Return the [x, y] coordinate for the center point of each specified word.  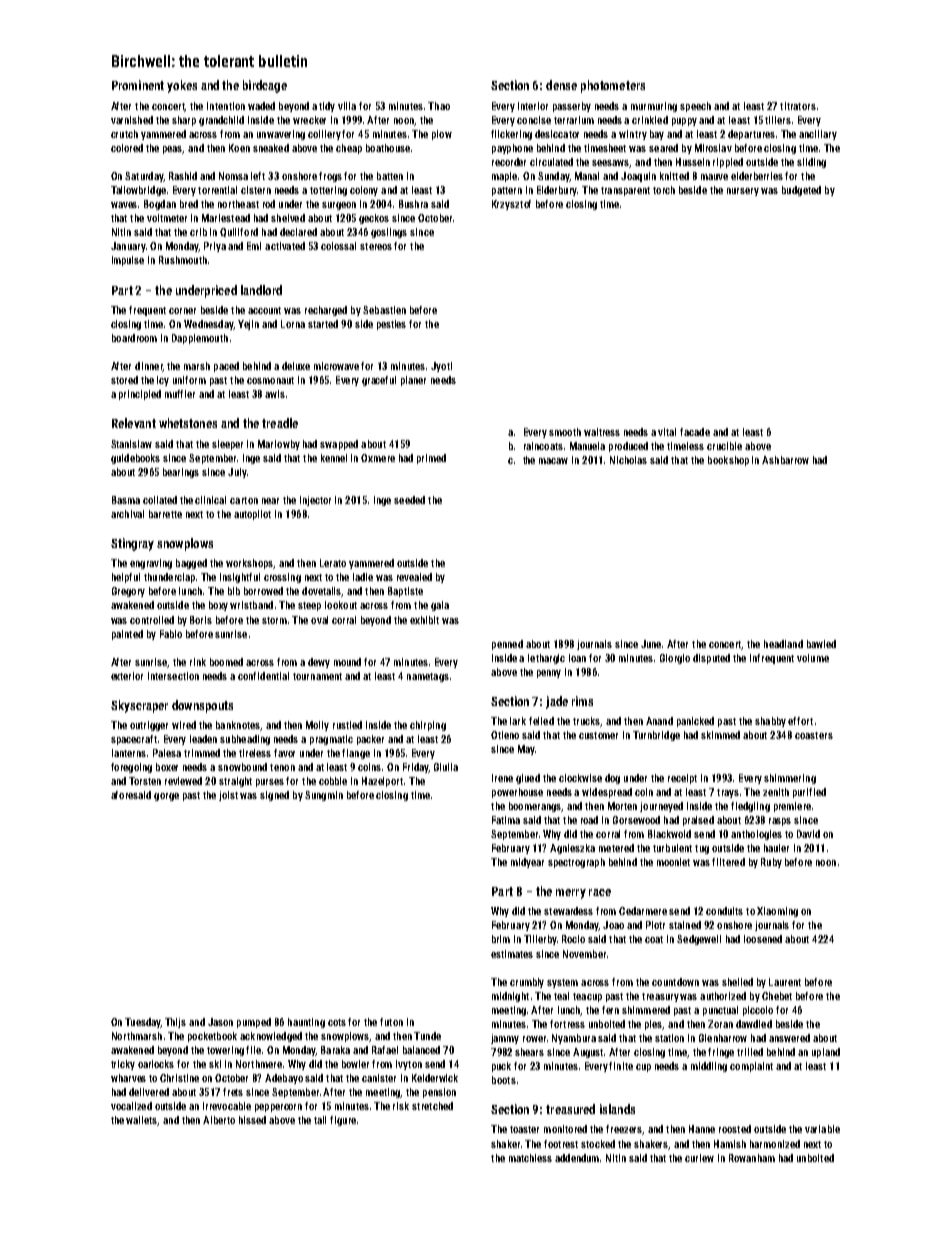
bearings [181, 473]
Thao [439, 106]
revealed [414, 577]
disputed [711, 659]
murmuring [654, 107]
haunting [306, 1023]
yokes [182, 86]
